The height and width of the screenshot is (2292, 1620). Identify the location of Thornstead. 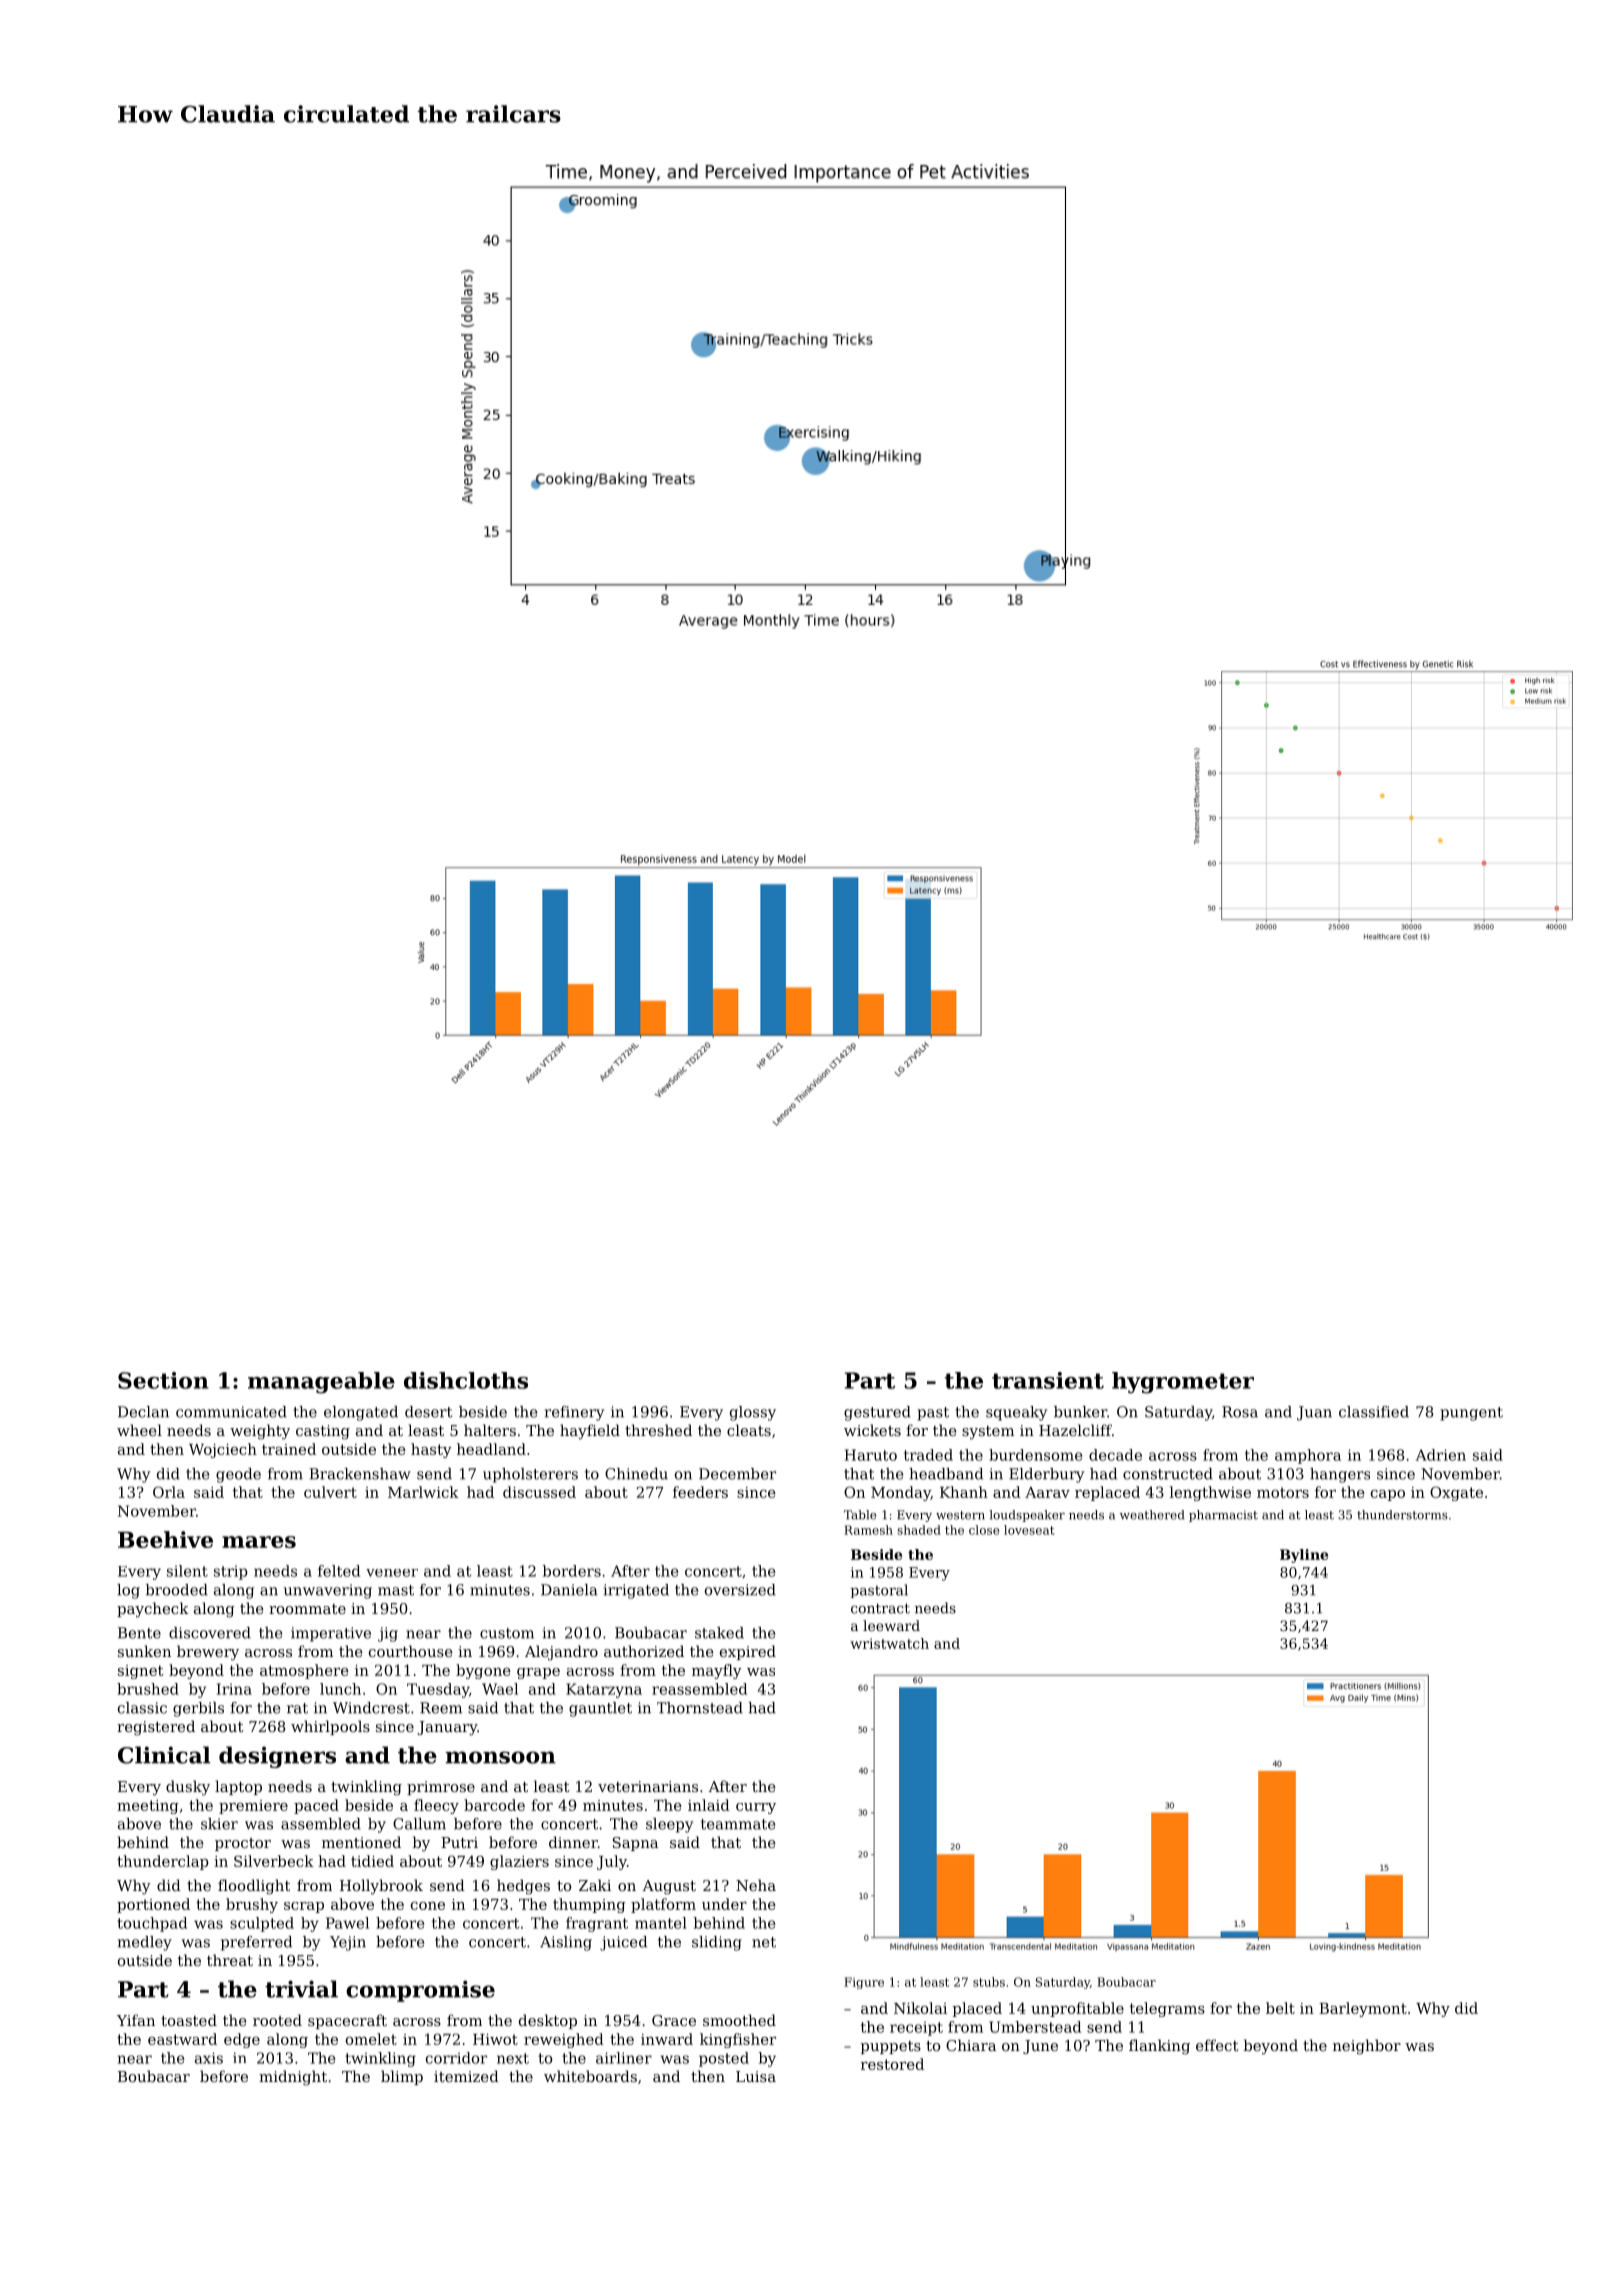
(700, 1708).
